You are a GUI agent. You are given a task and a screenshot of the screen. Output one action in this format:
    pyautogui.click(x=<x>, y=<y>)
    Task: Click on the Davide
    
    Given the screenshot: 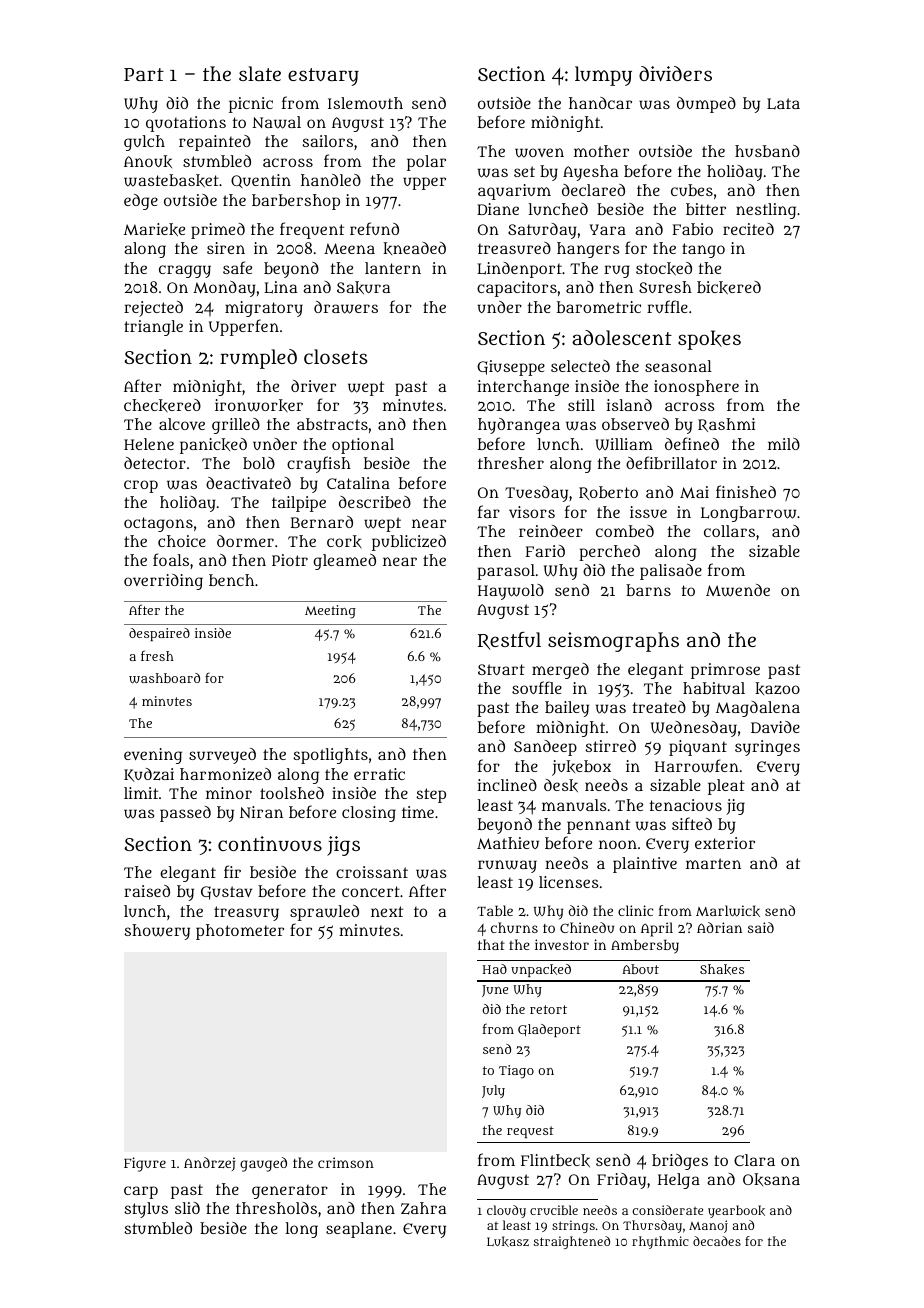 What is the action you would take?
    pyautogui.click(x=775, y=727)
